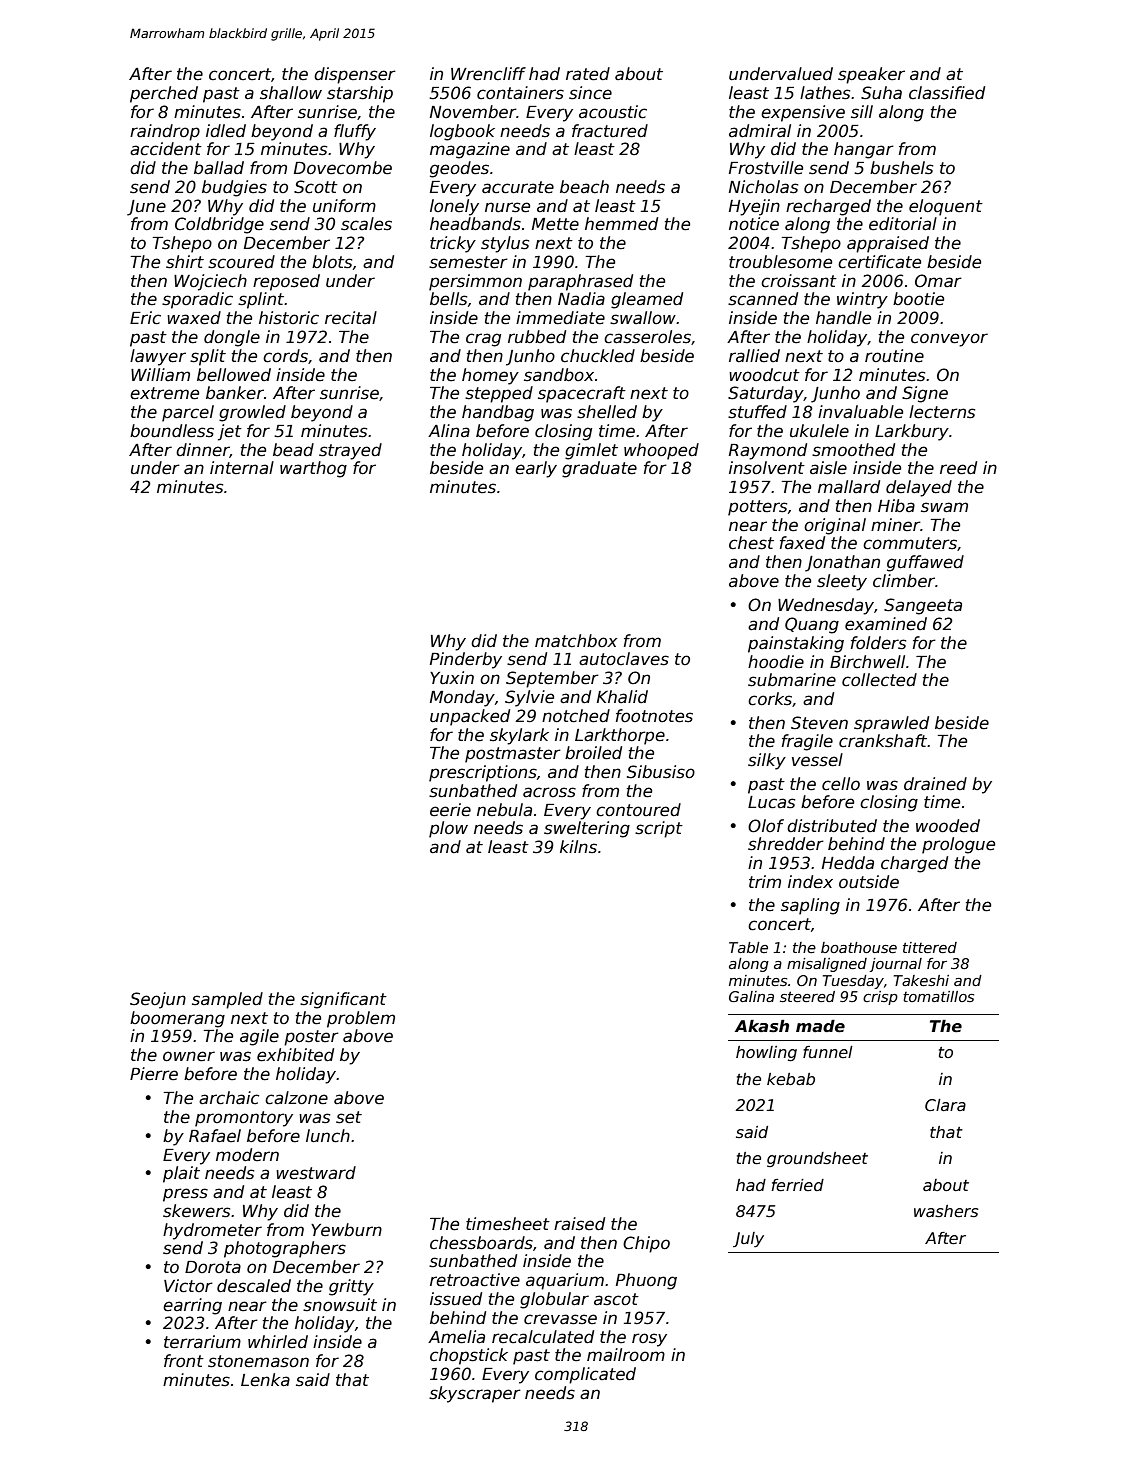  I want to click on Wrencliff, so click(488, 74).
